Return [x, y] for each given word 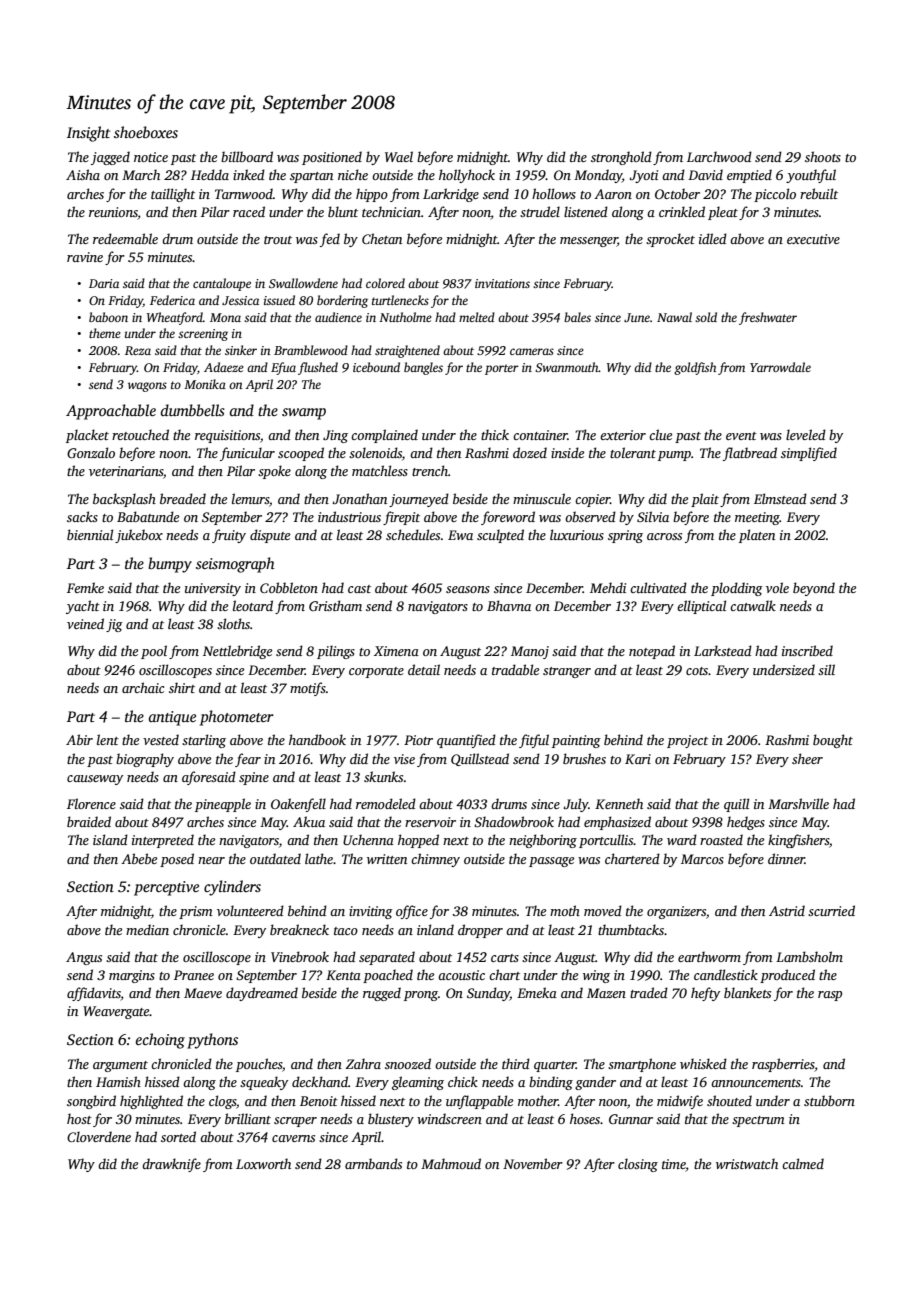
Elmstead [780, 498]
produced [787, 976]
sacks [82, 516]
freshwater [768, 318]
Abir [79, 739]
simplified [809, 454]
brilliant [248, 1118]
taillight [173, 195]
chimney [435, 860]
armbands [373, 1163]
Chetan [382, 238]
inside [567, 452]
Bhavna [509, 605]
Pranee [194, 975]
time [674, 1165]
